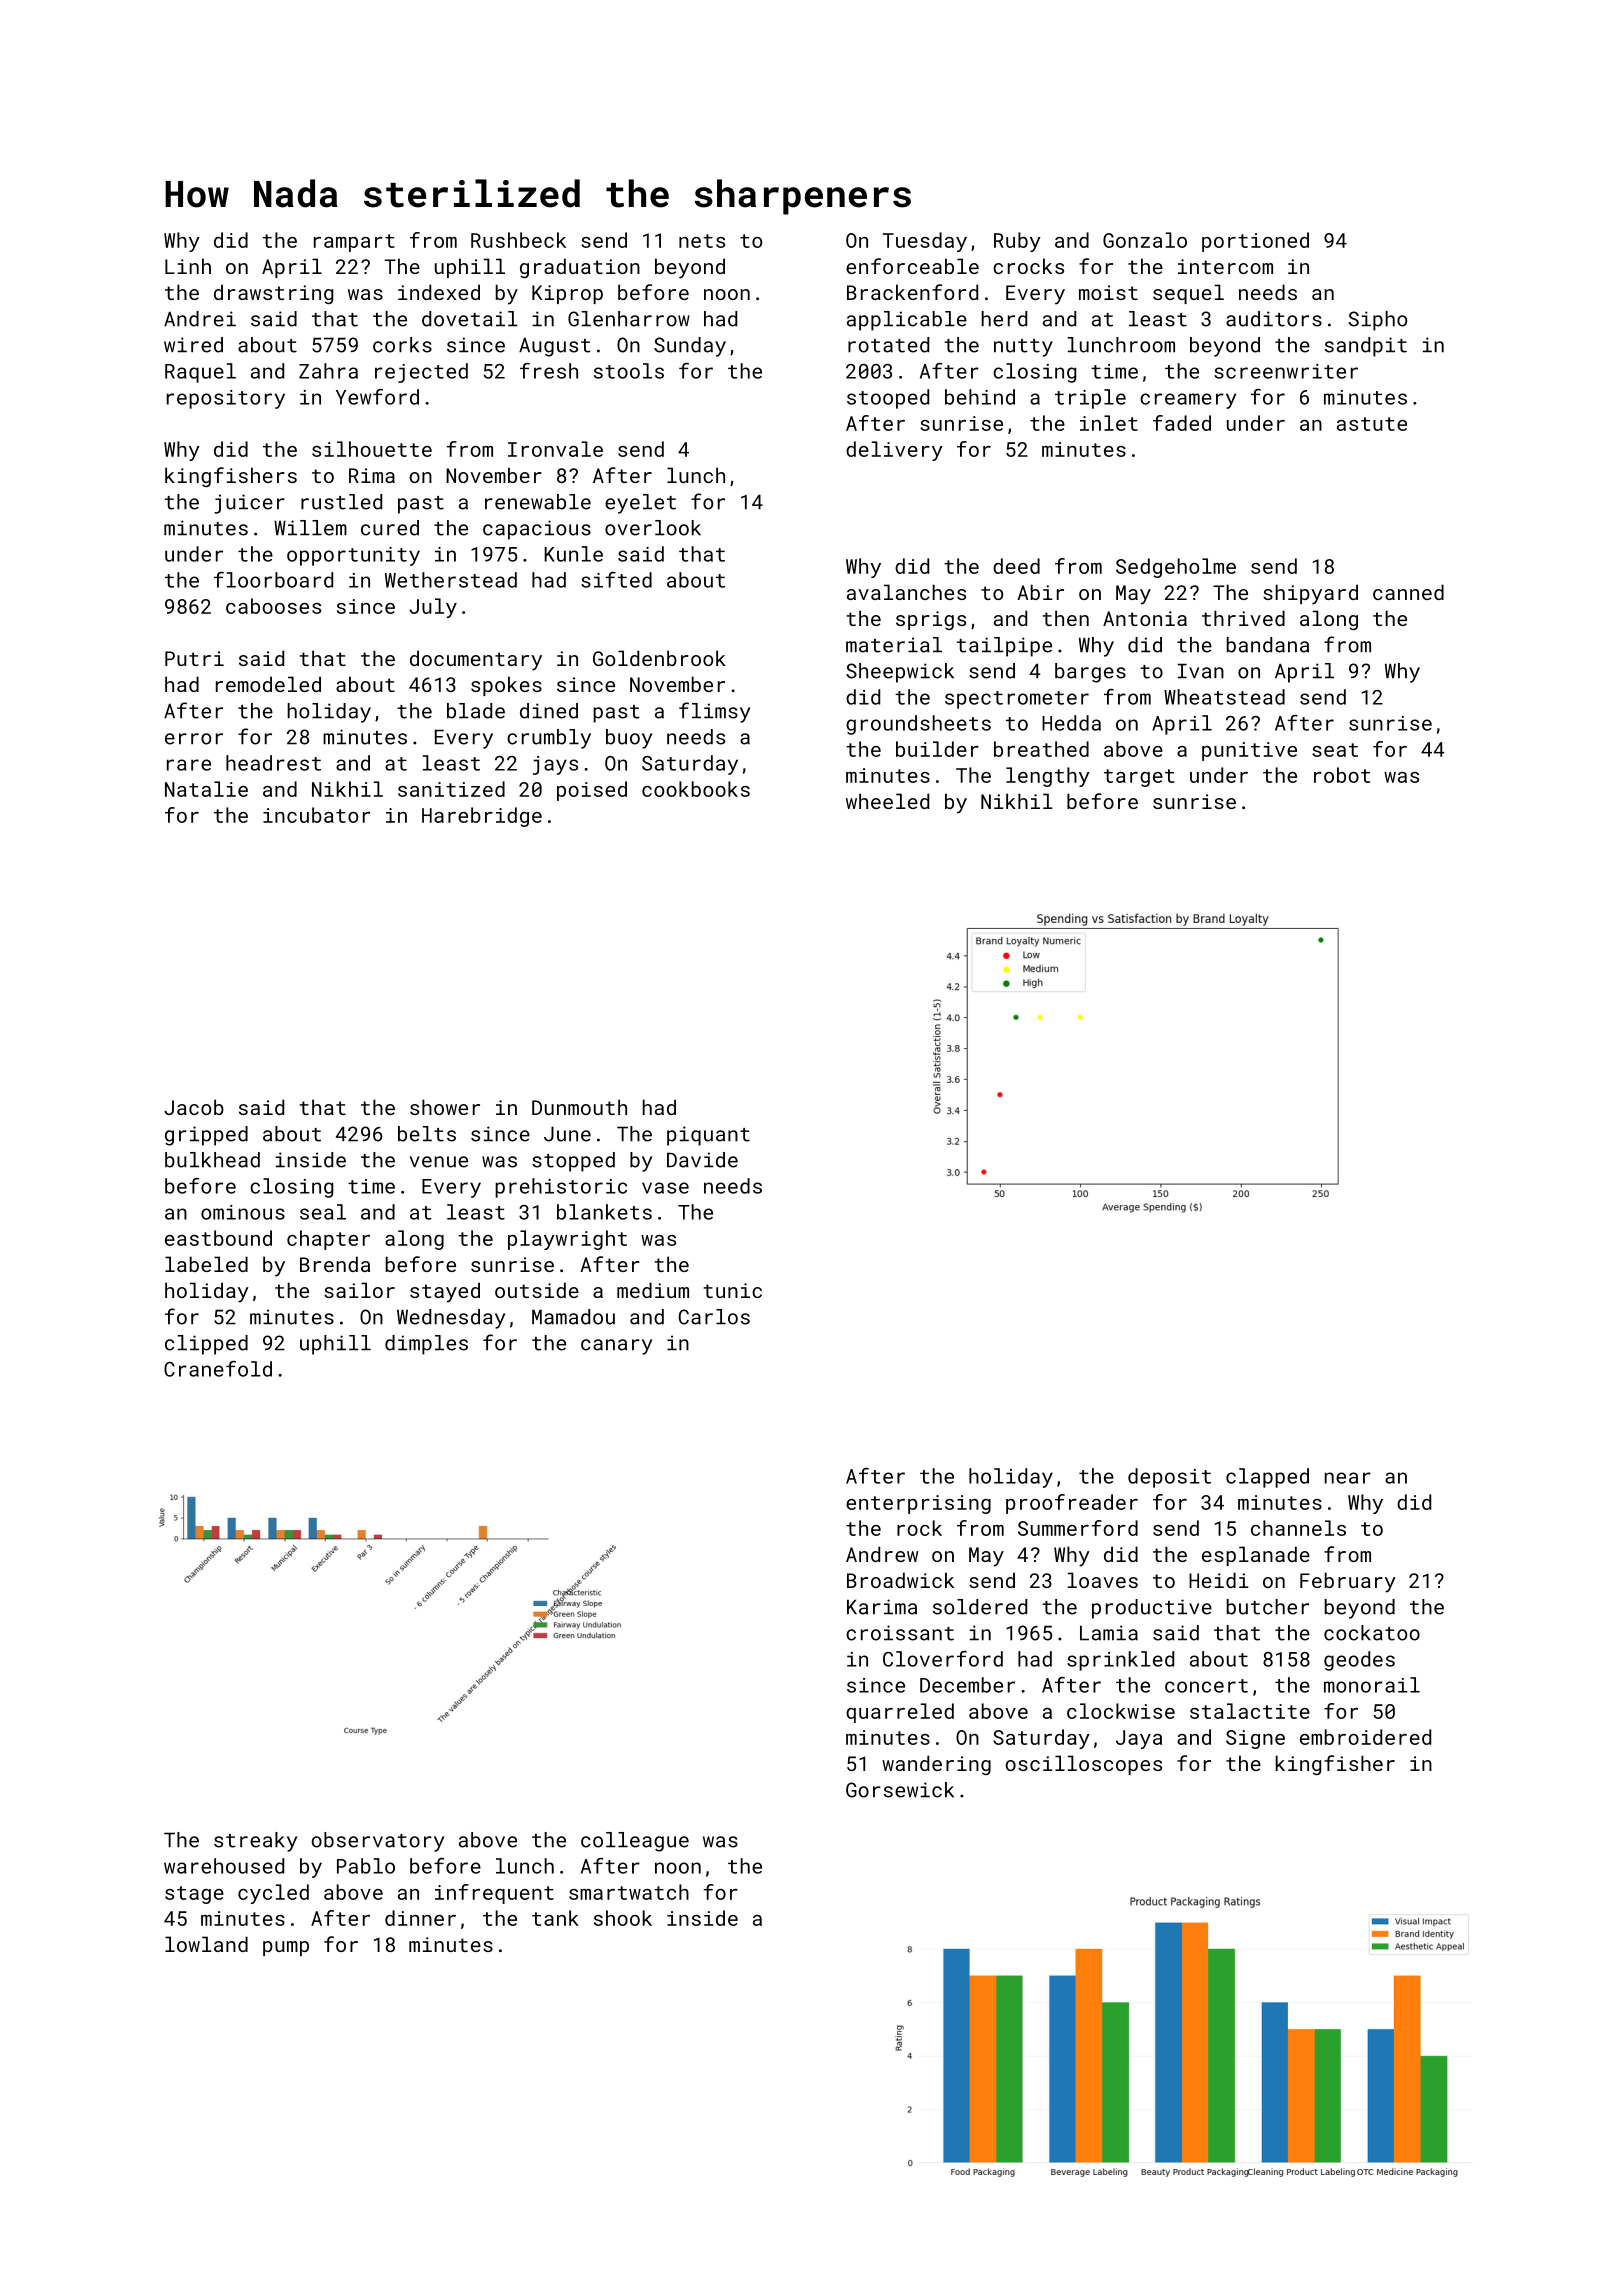 The image size is (1620, 2292). What do you see at coordinates (476, 660) in the screenshot?
I see `documentary` at bounding box center [476, 660].
